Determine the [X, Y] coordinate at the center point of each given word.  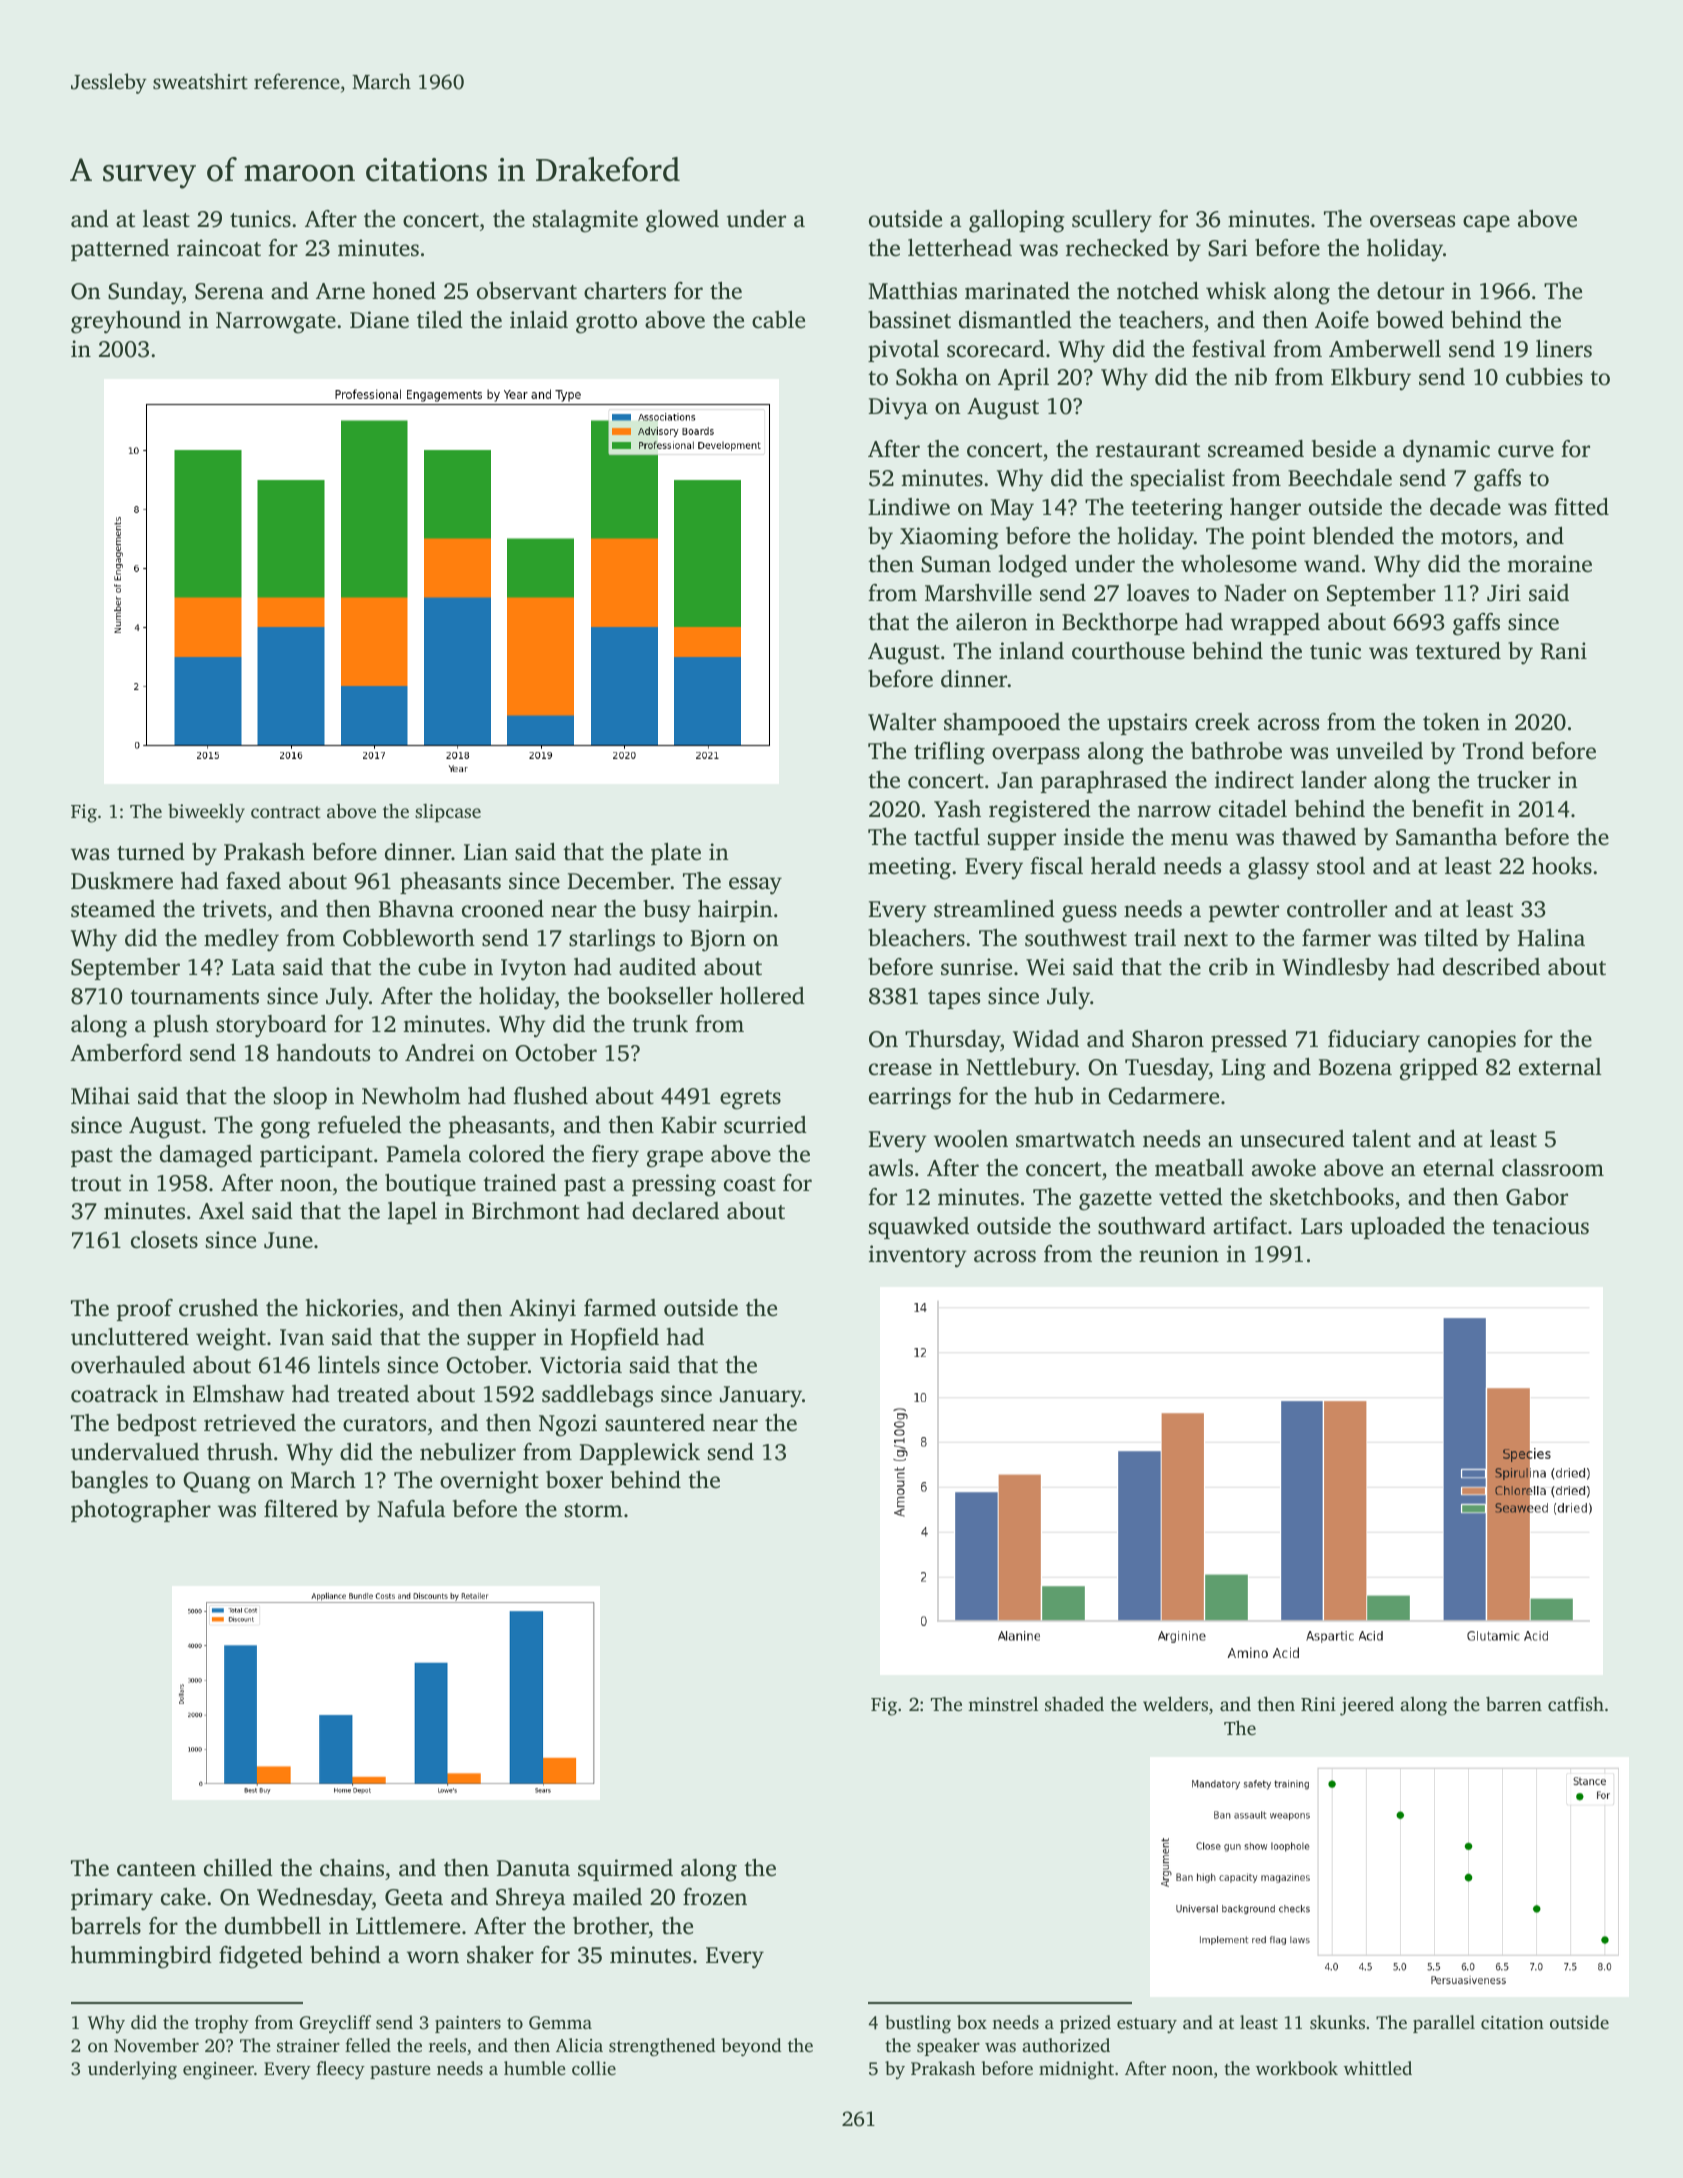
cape [1486, 223]
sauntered [655, 1423]
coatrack [114, 1394]
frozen [715, 1897]
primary [112, 1899]
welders [1175, 1703]
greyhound [126, 322]
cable [778, 320]
